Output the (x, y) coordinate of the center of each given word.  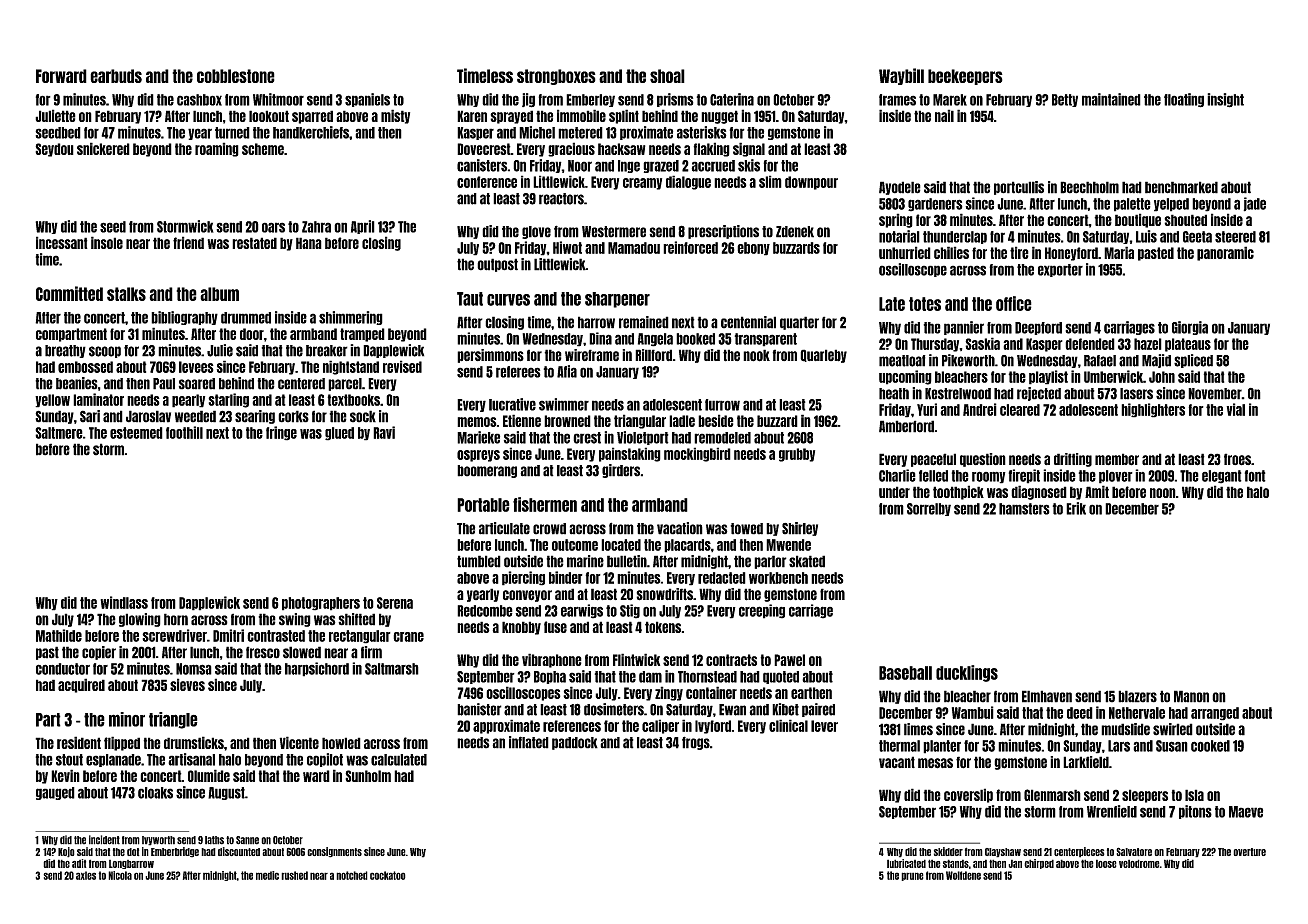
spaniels (367, 100)
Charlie (897, 475)
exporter (1060, 270)
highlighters (1153, 410)
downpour (811, 183)
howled (341, 743)
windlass (124, 602)
